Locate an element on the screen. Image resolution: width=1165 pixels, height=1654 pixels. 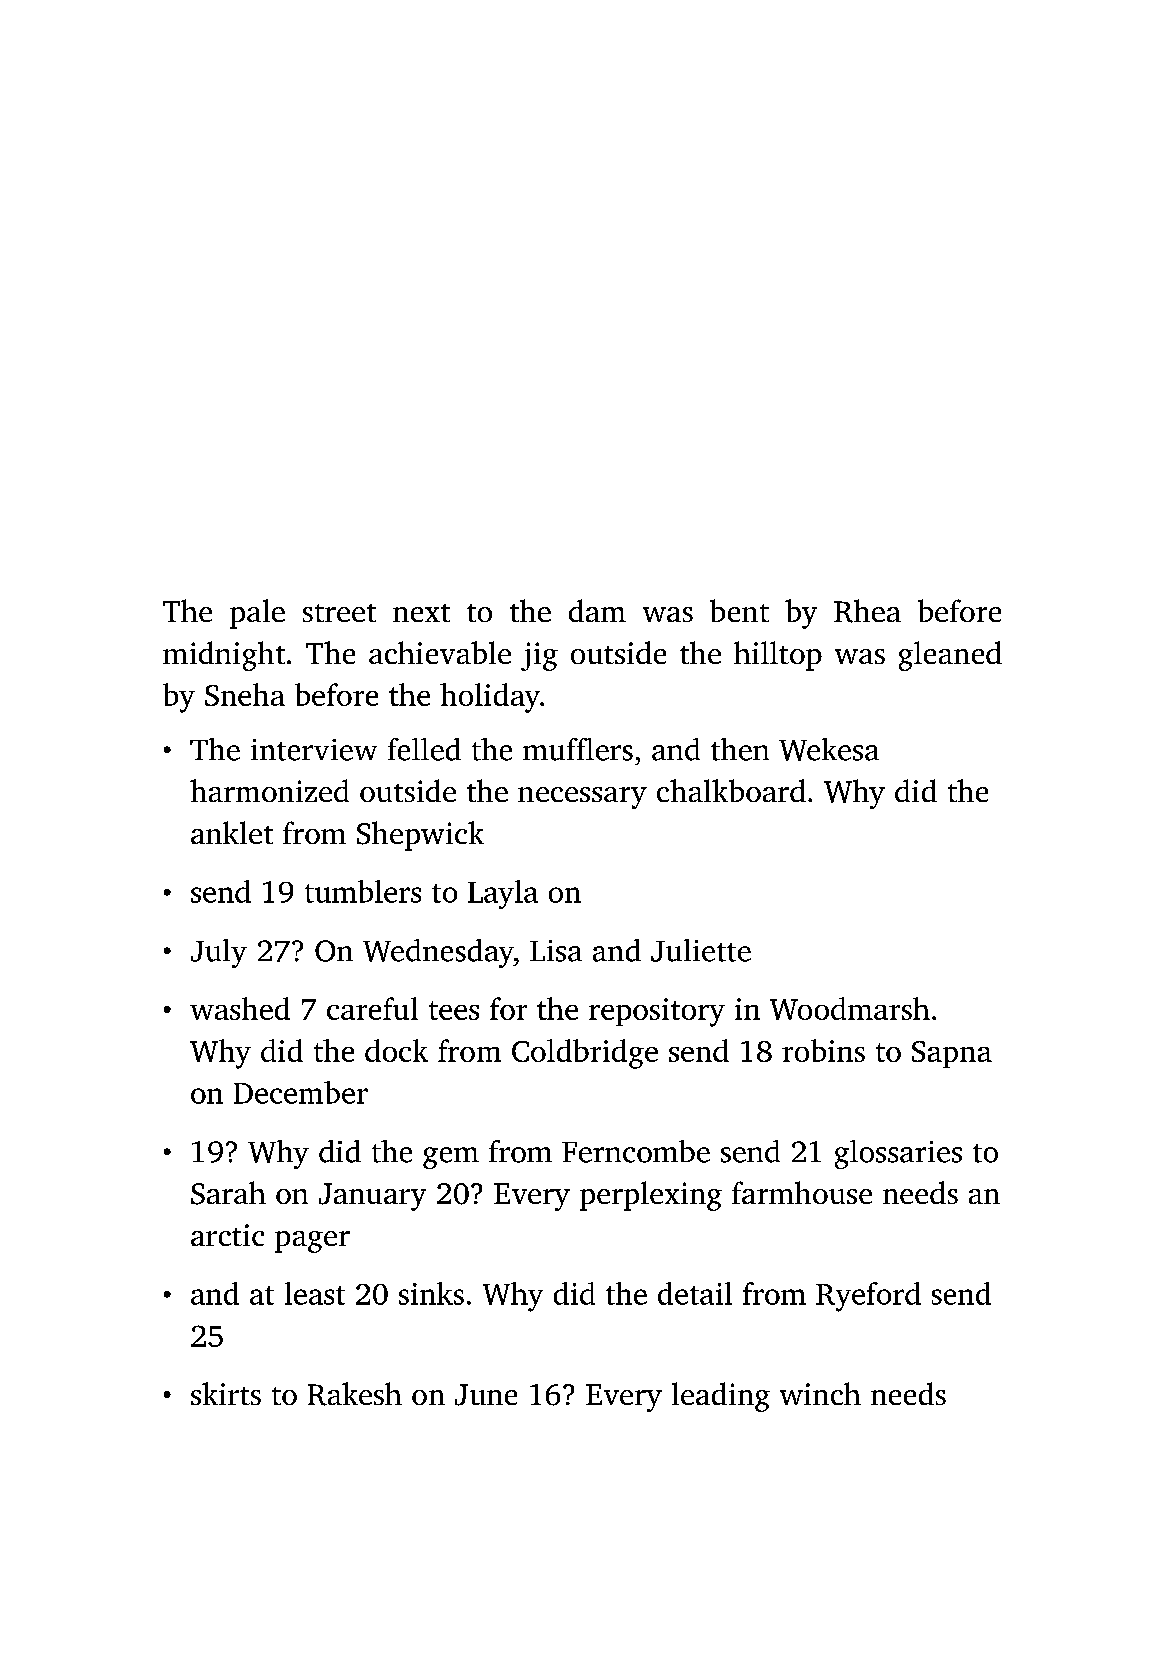
January is located at coordinates (372, 1197).
